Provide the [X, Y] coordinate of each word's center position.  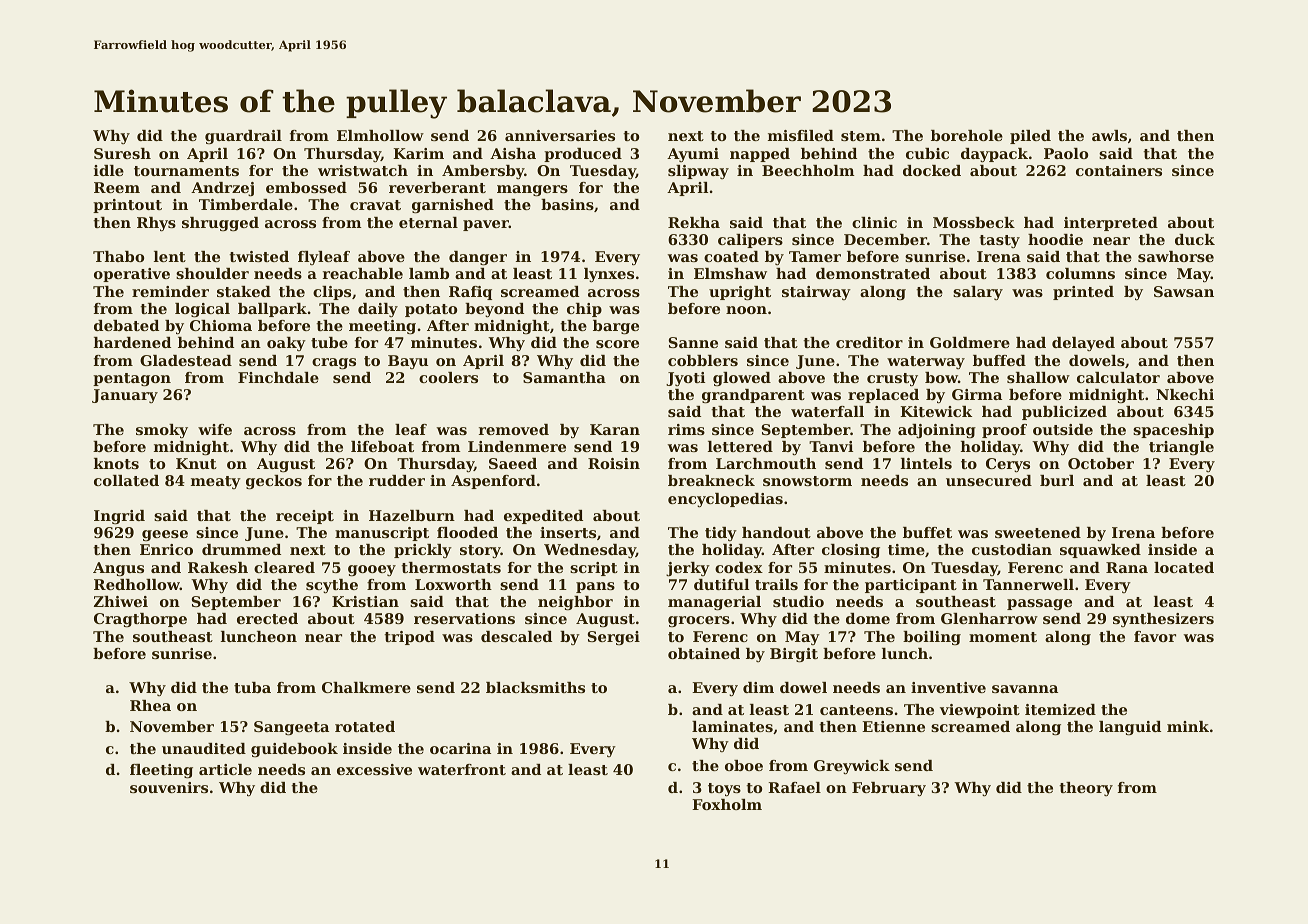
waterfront [462, 769]
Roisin [614, 463]
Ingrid [119, 517]
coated [731, 256]
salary [978, 293]
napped [760, 155]
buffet [927, 532]
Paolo [1066, 153]
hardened [132, 342]
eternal [428, 222]
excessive [374, 769]
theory [1086, 789]
